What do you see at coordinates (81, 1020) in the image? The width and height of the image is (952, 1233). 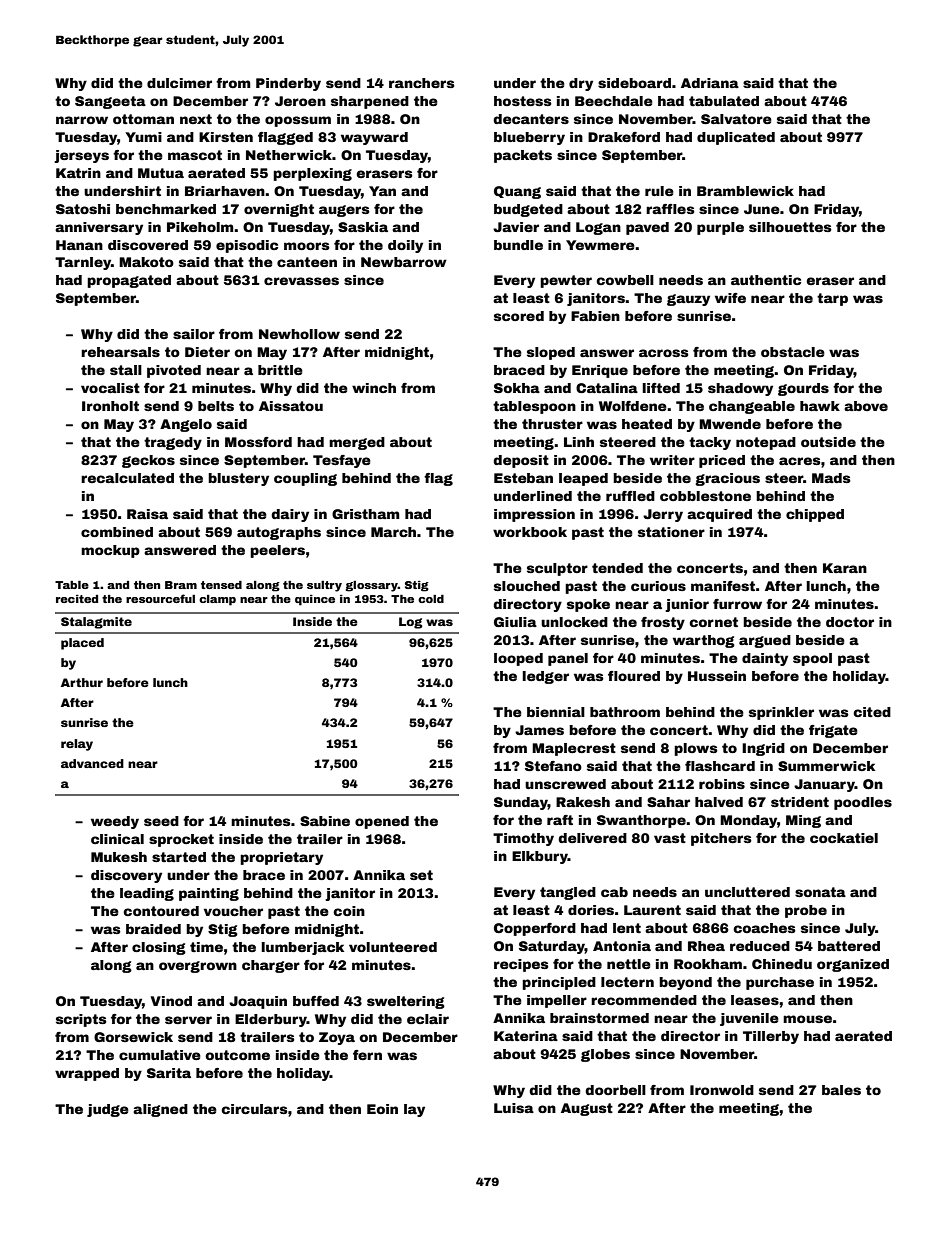 I see `scripts` at bounding box center [81, 1020].
